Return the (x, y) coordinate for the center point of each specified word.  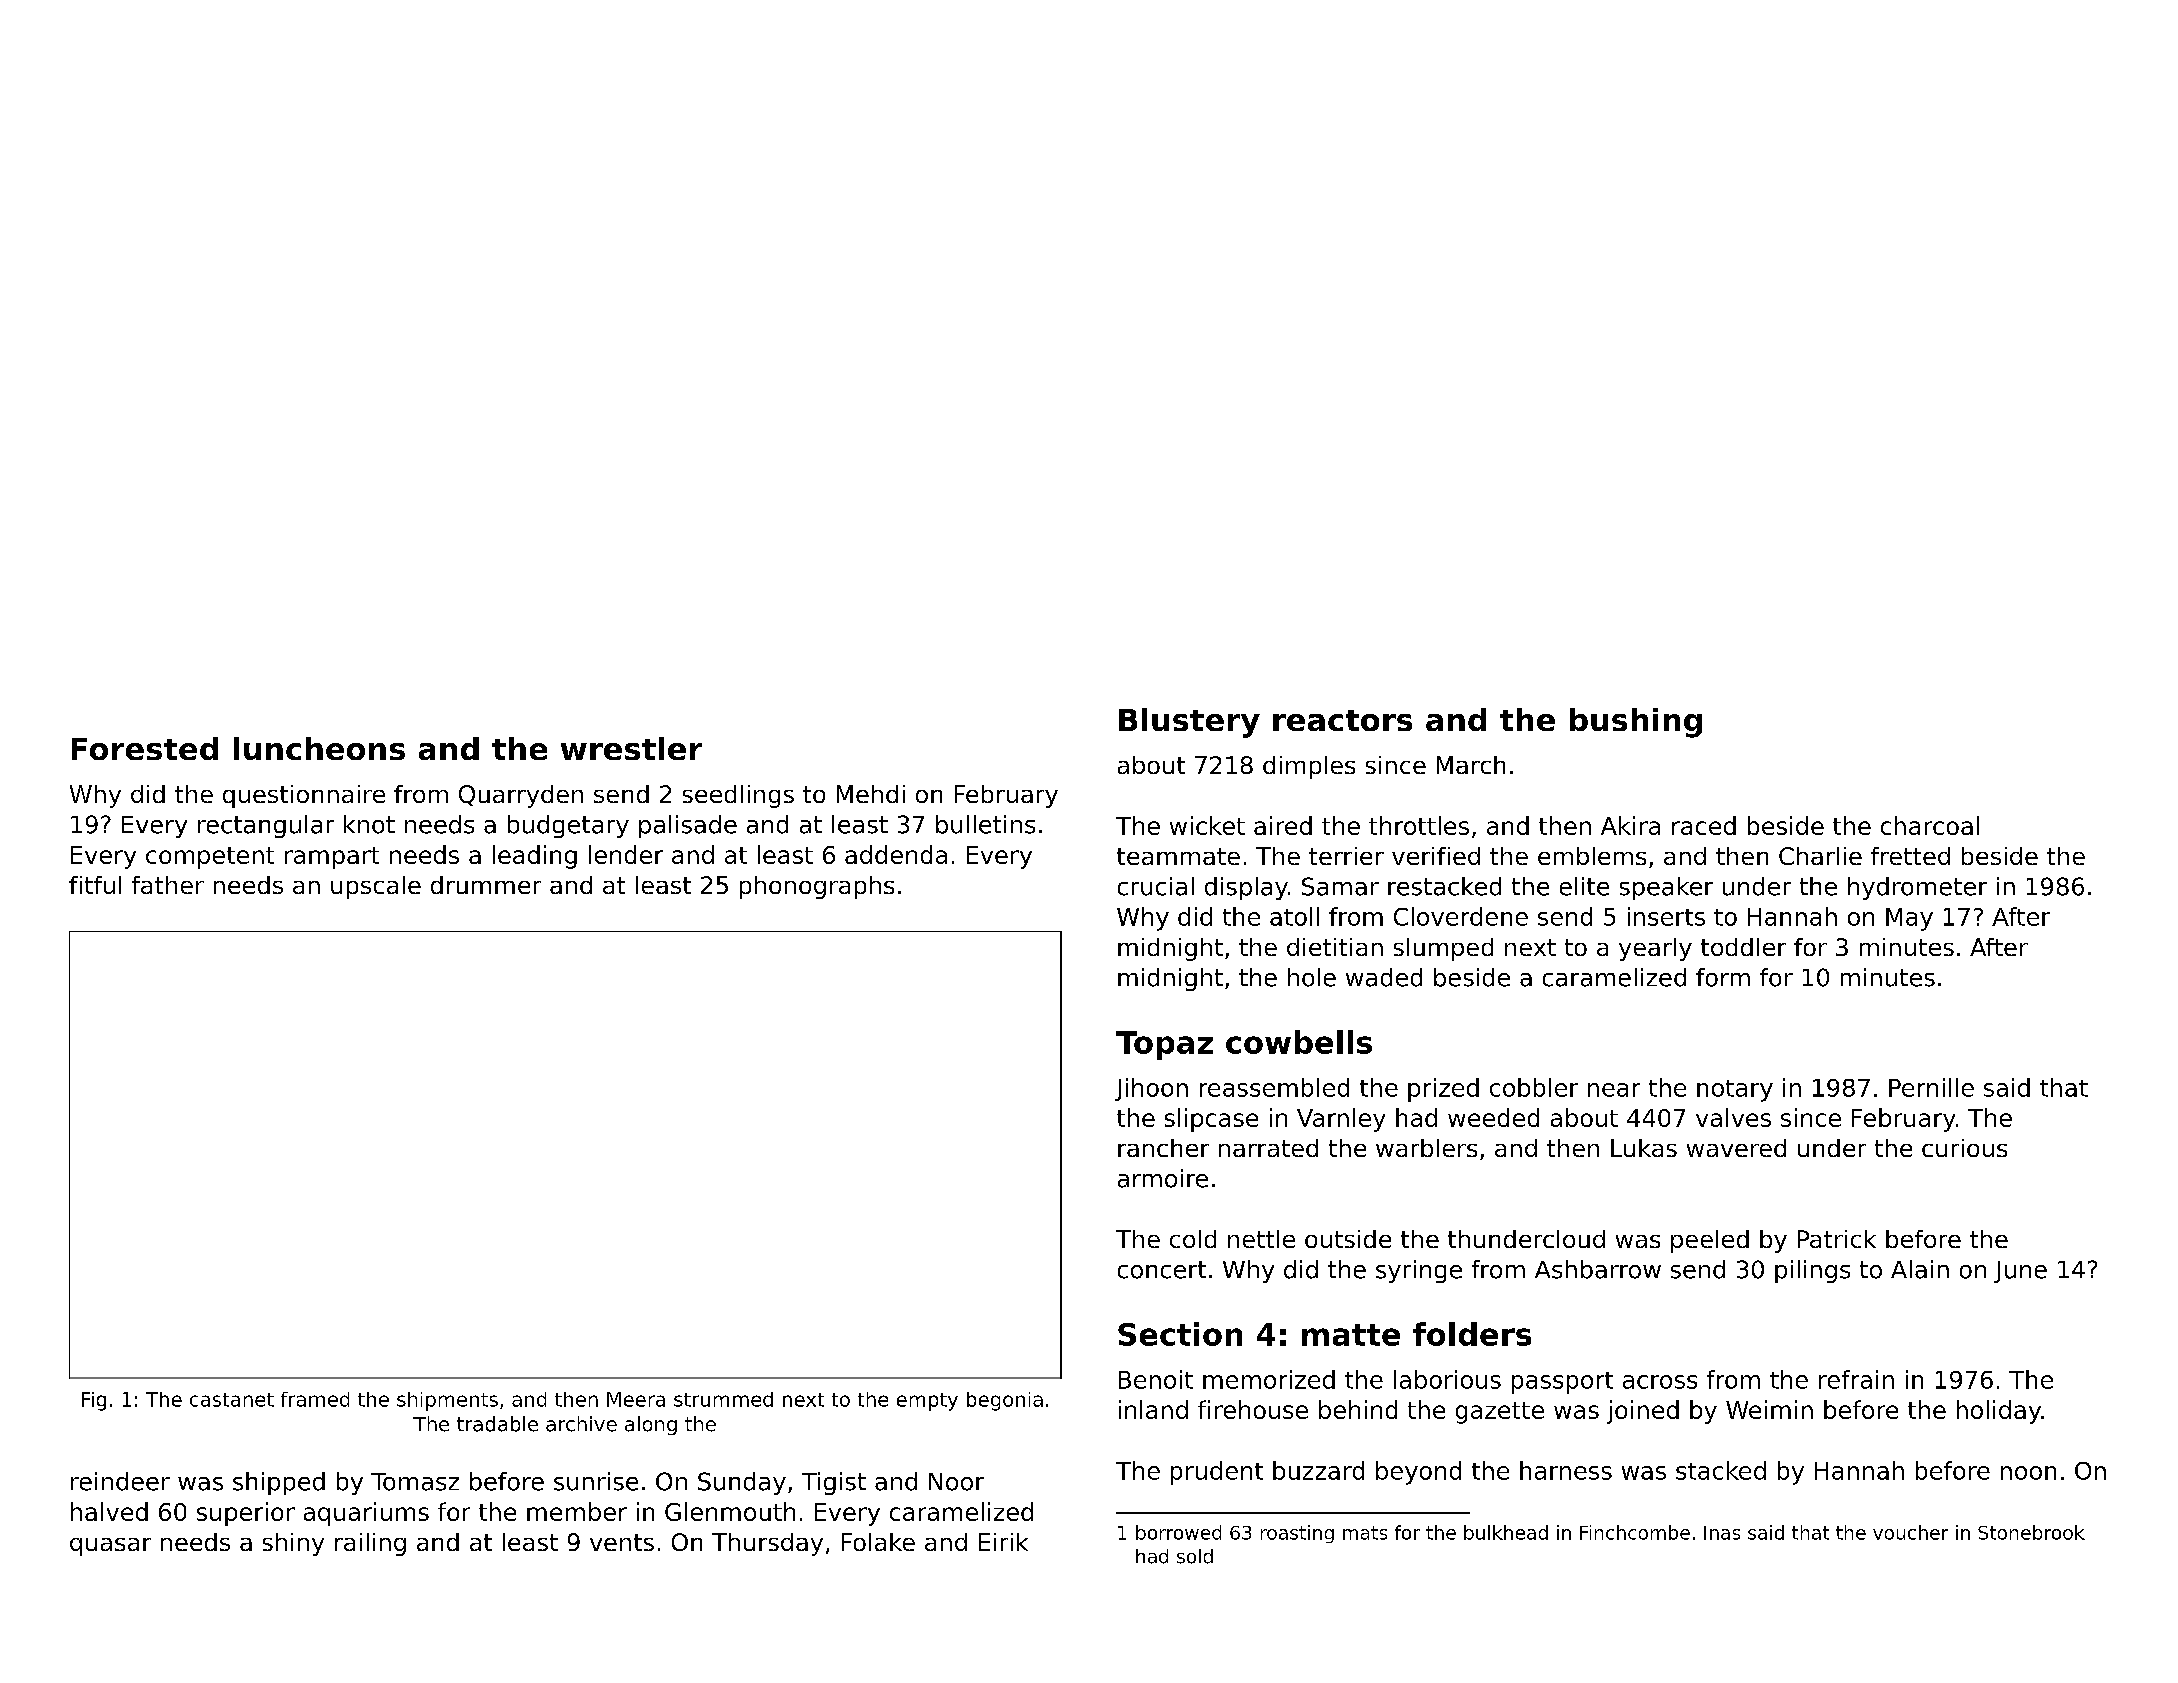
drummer (486, 885)
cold (1193, 1239)
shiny (293, 1544)
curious (1964, 1148)
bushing (1636, 723)
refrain (1856, 1379)
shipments (447, 1401)
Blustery (1189, 723)
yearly (1655, 949)
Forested (145, 748)
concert (1162, 1270)
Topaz (1164, 1045)
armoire (1163, 1178)
